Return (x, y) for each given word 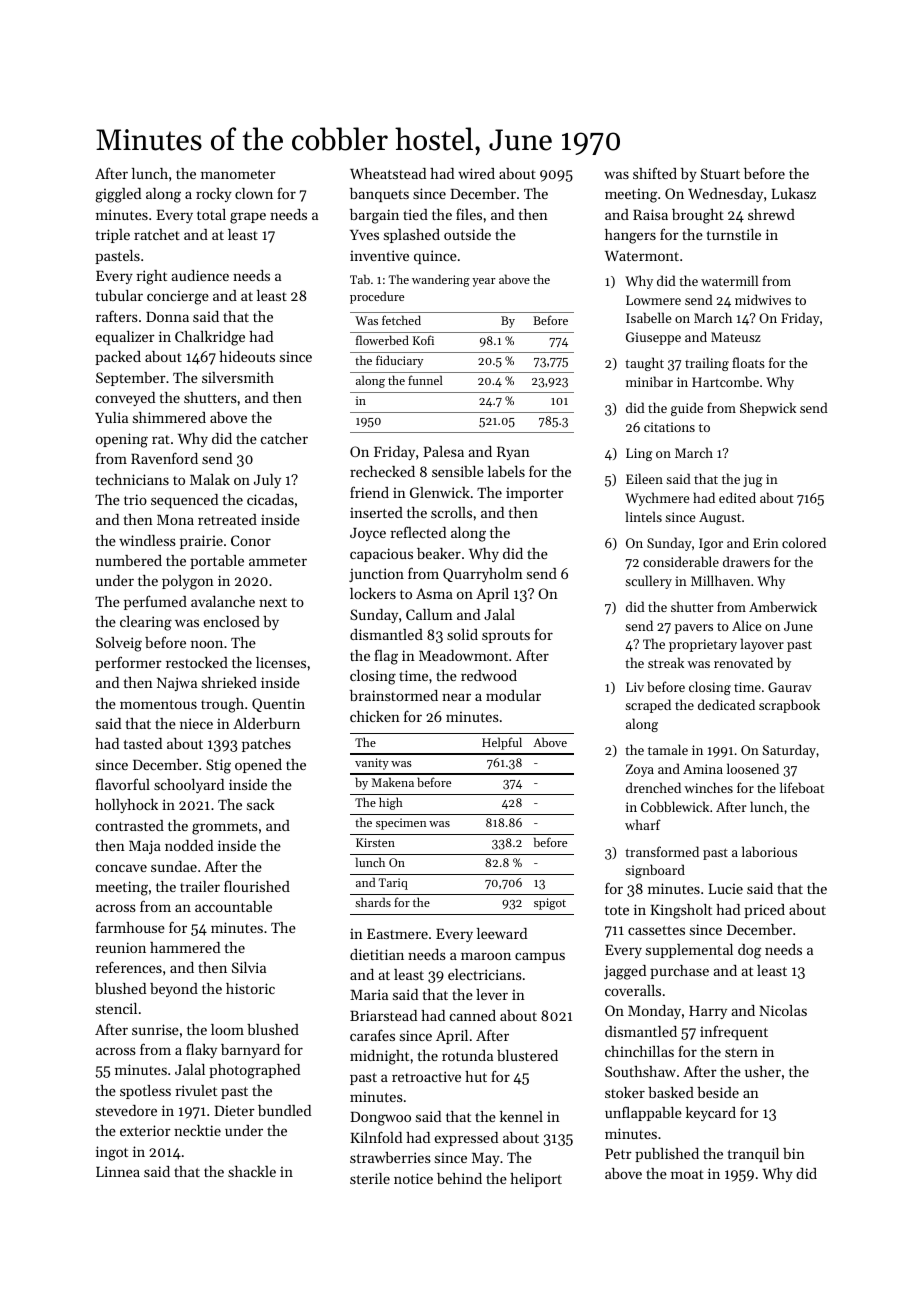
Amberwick (783, 606)
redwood (489, 675)
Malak (210, 479)
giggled (118, 195)
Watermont (642, 256)
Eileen (644, 478)
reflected (418, 532)
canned (473, 1015)
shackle (252, 1171)
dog (749, 951)
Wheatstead (388, 173)
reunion (121, 947)
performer (128, 663)
